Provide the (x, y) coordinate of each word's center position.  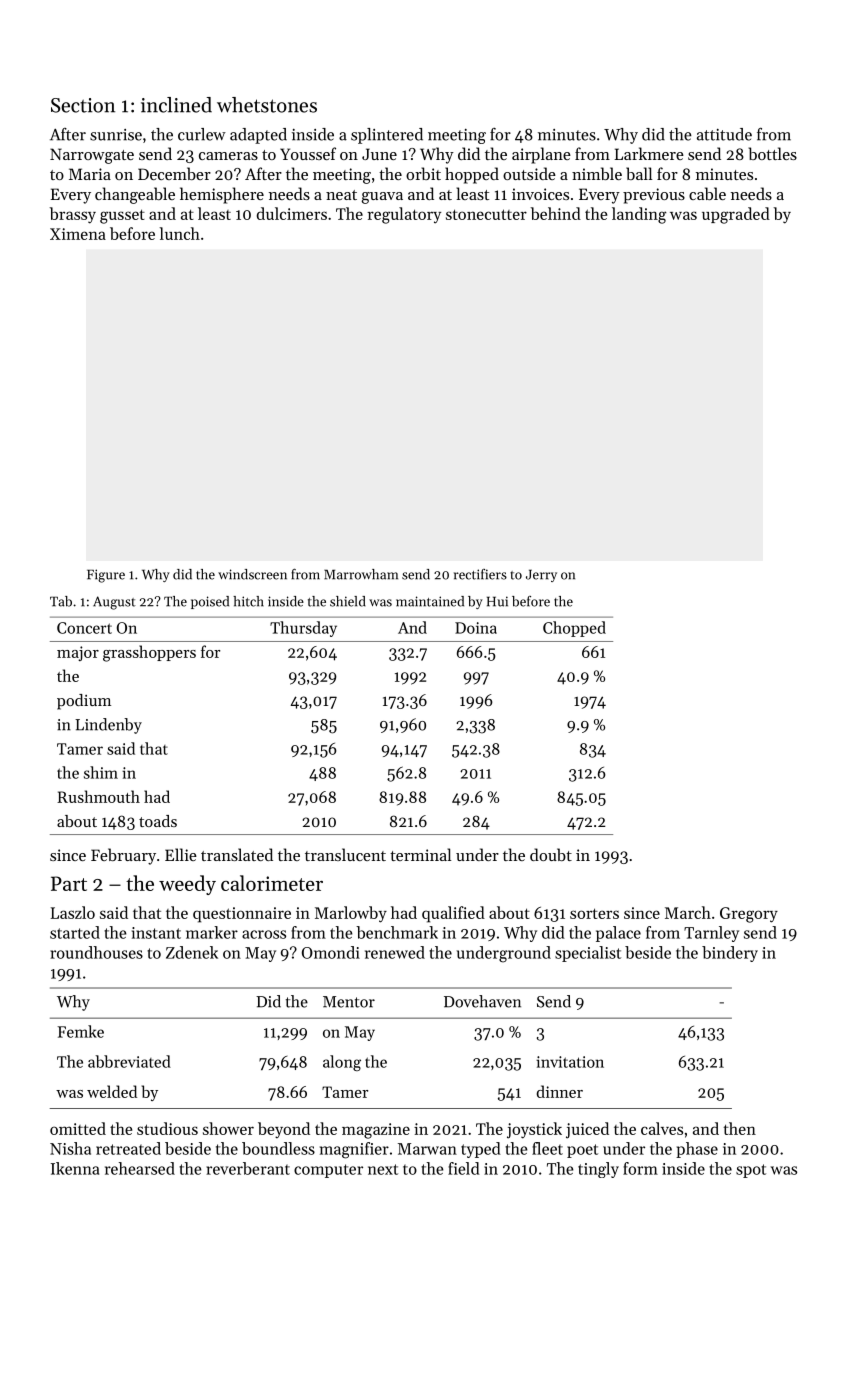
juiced (587, 1130)
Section (83, 105)
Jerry (541, 575)
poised (210, 602)
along (342, 1063)
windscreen (252, 574)
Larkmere (649, 153)
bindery (730, 954)
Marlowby (351, 914)
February (123, 856)
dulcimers (292, 213)
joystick (534, 1130)
